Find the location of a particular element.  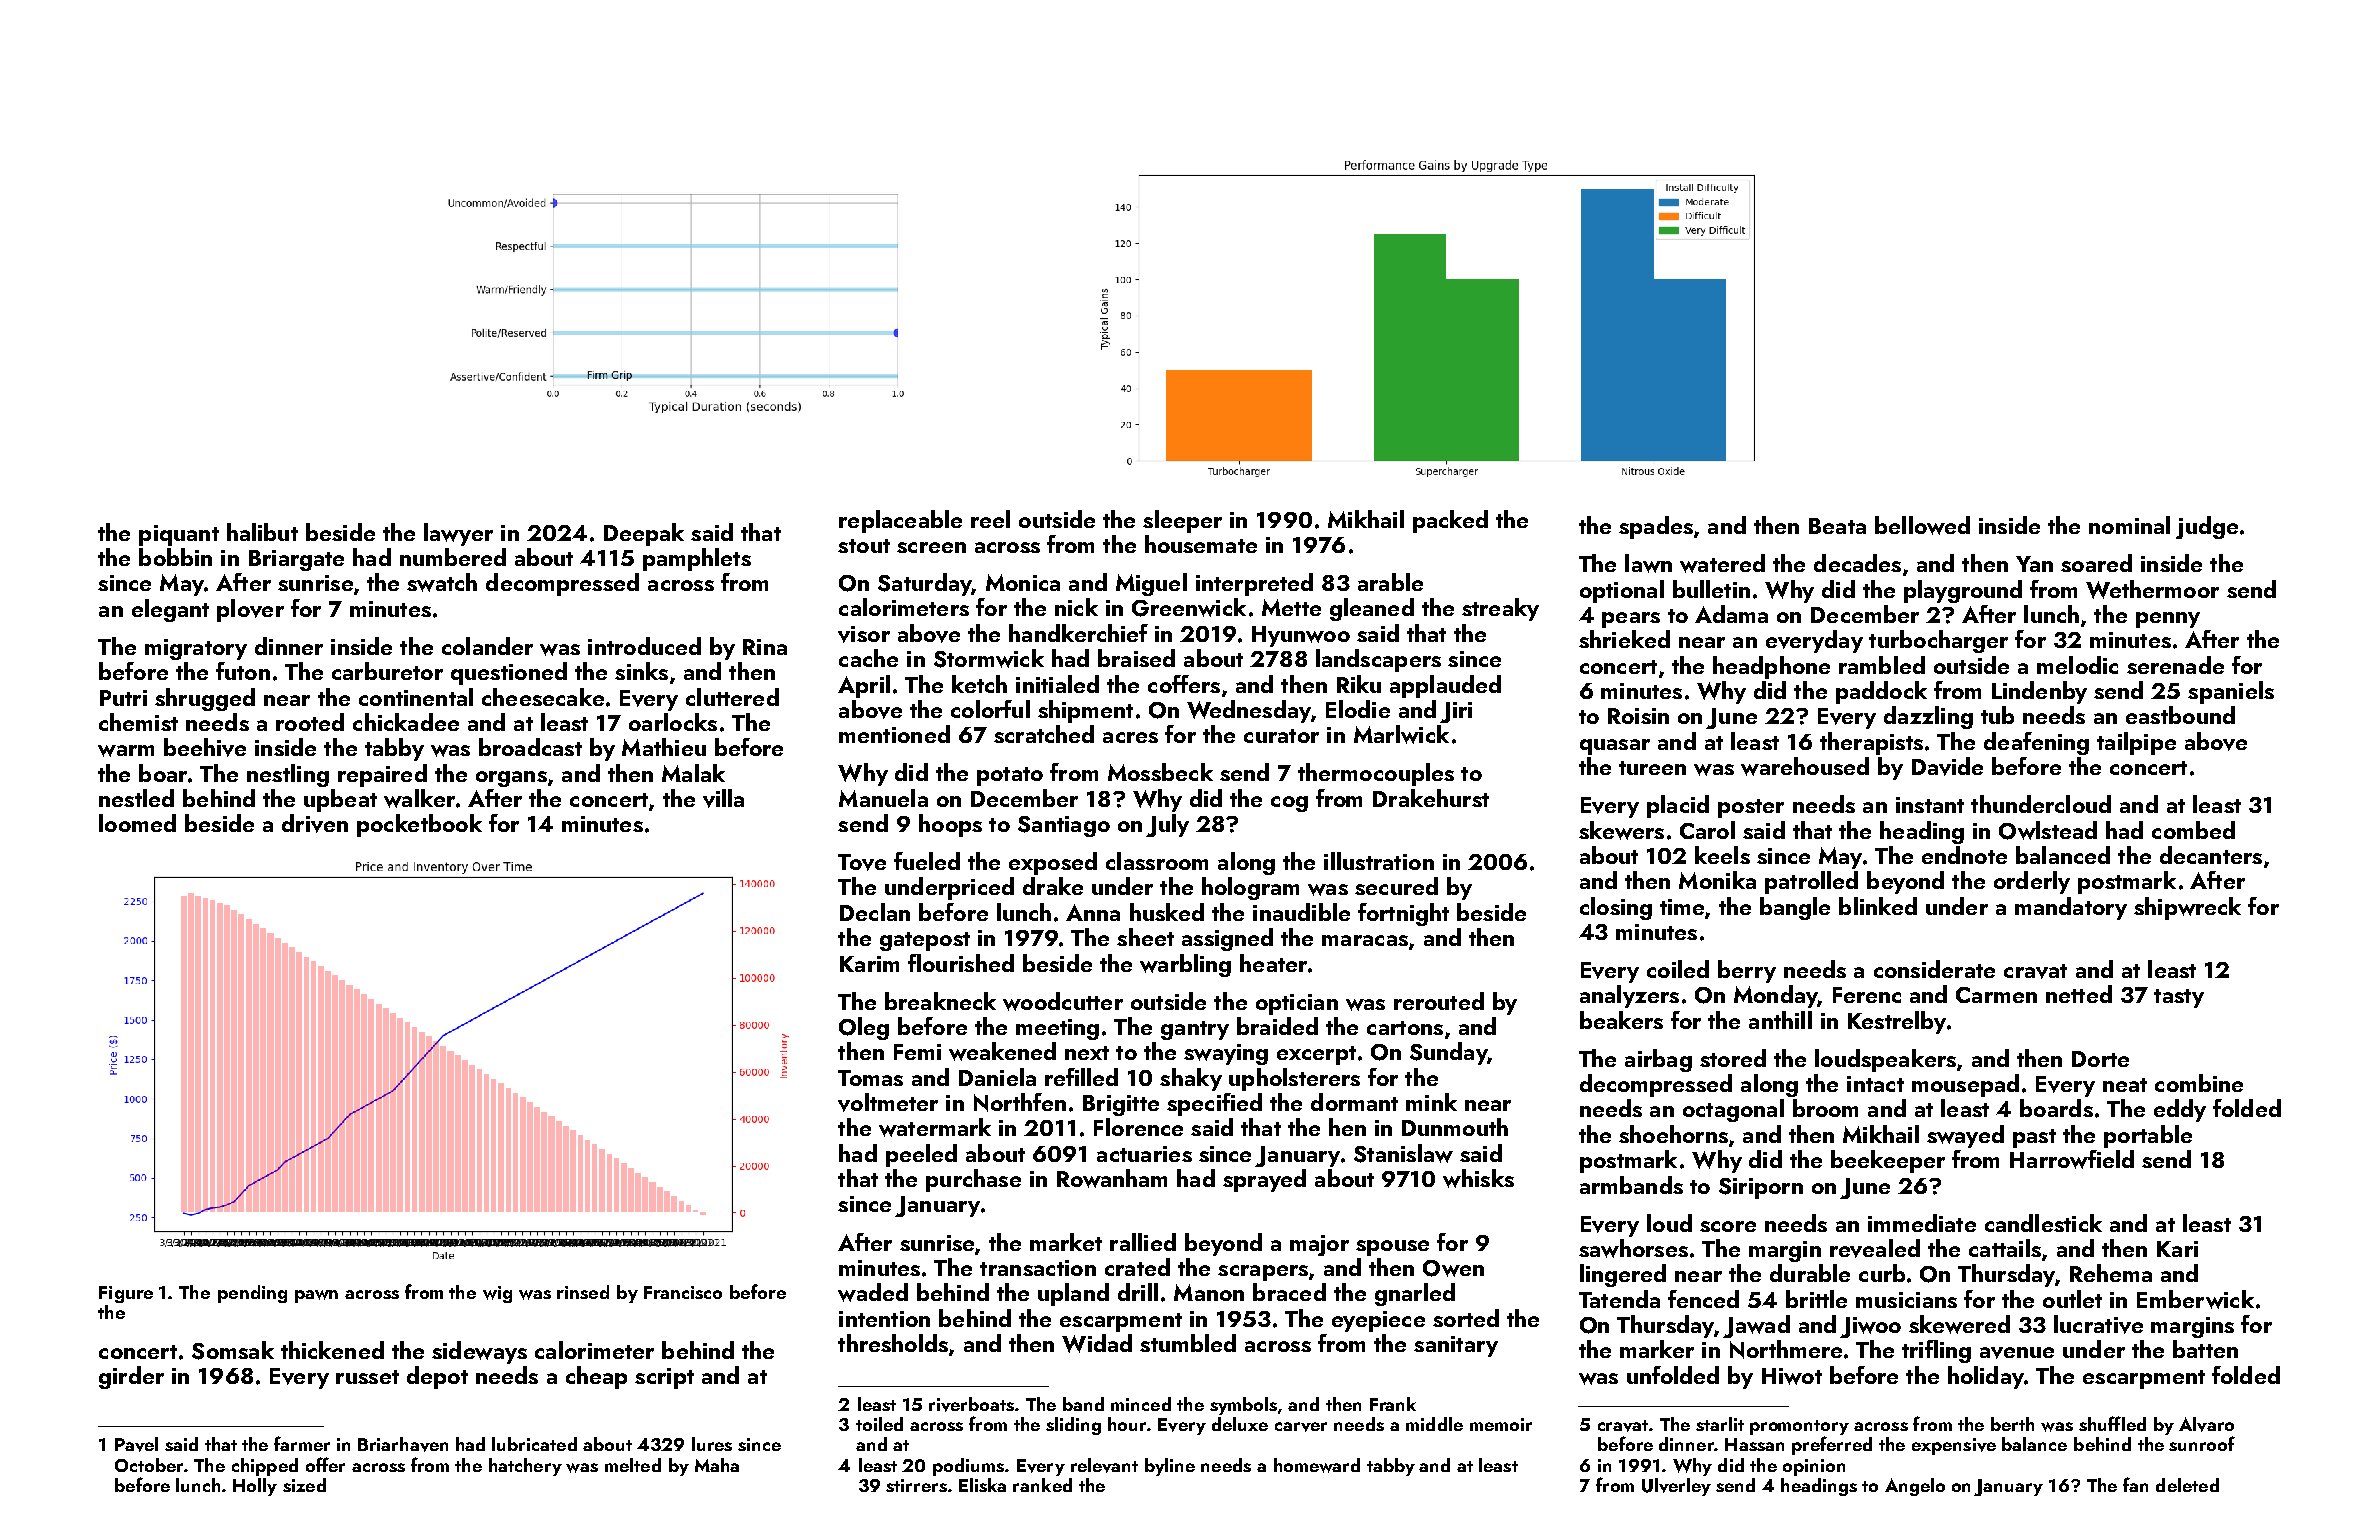

Dunmouth is located at coordinates (1455, 1127).
